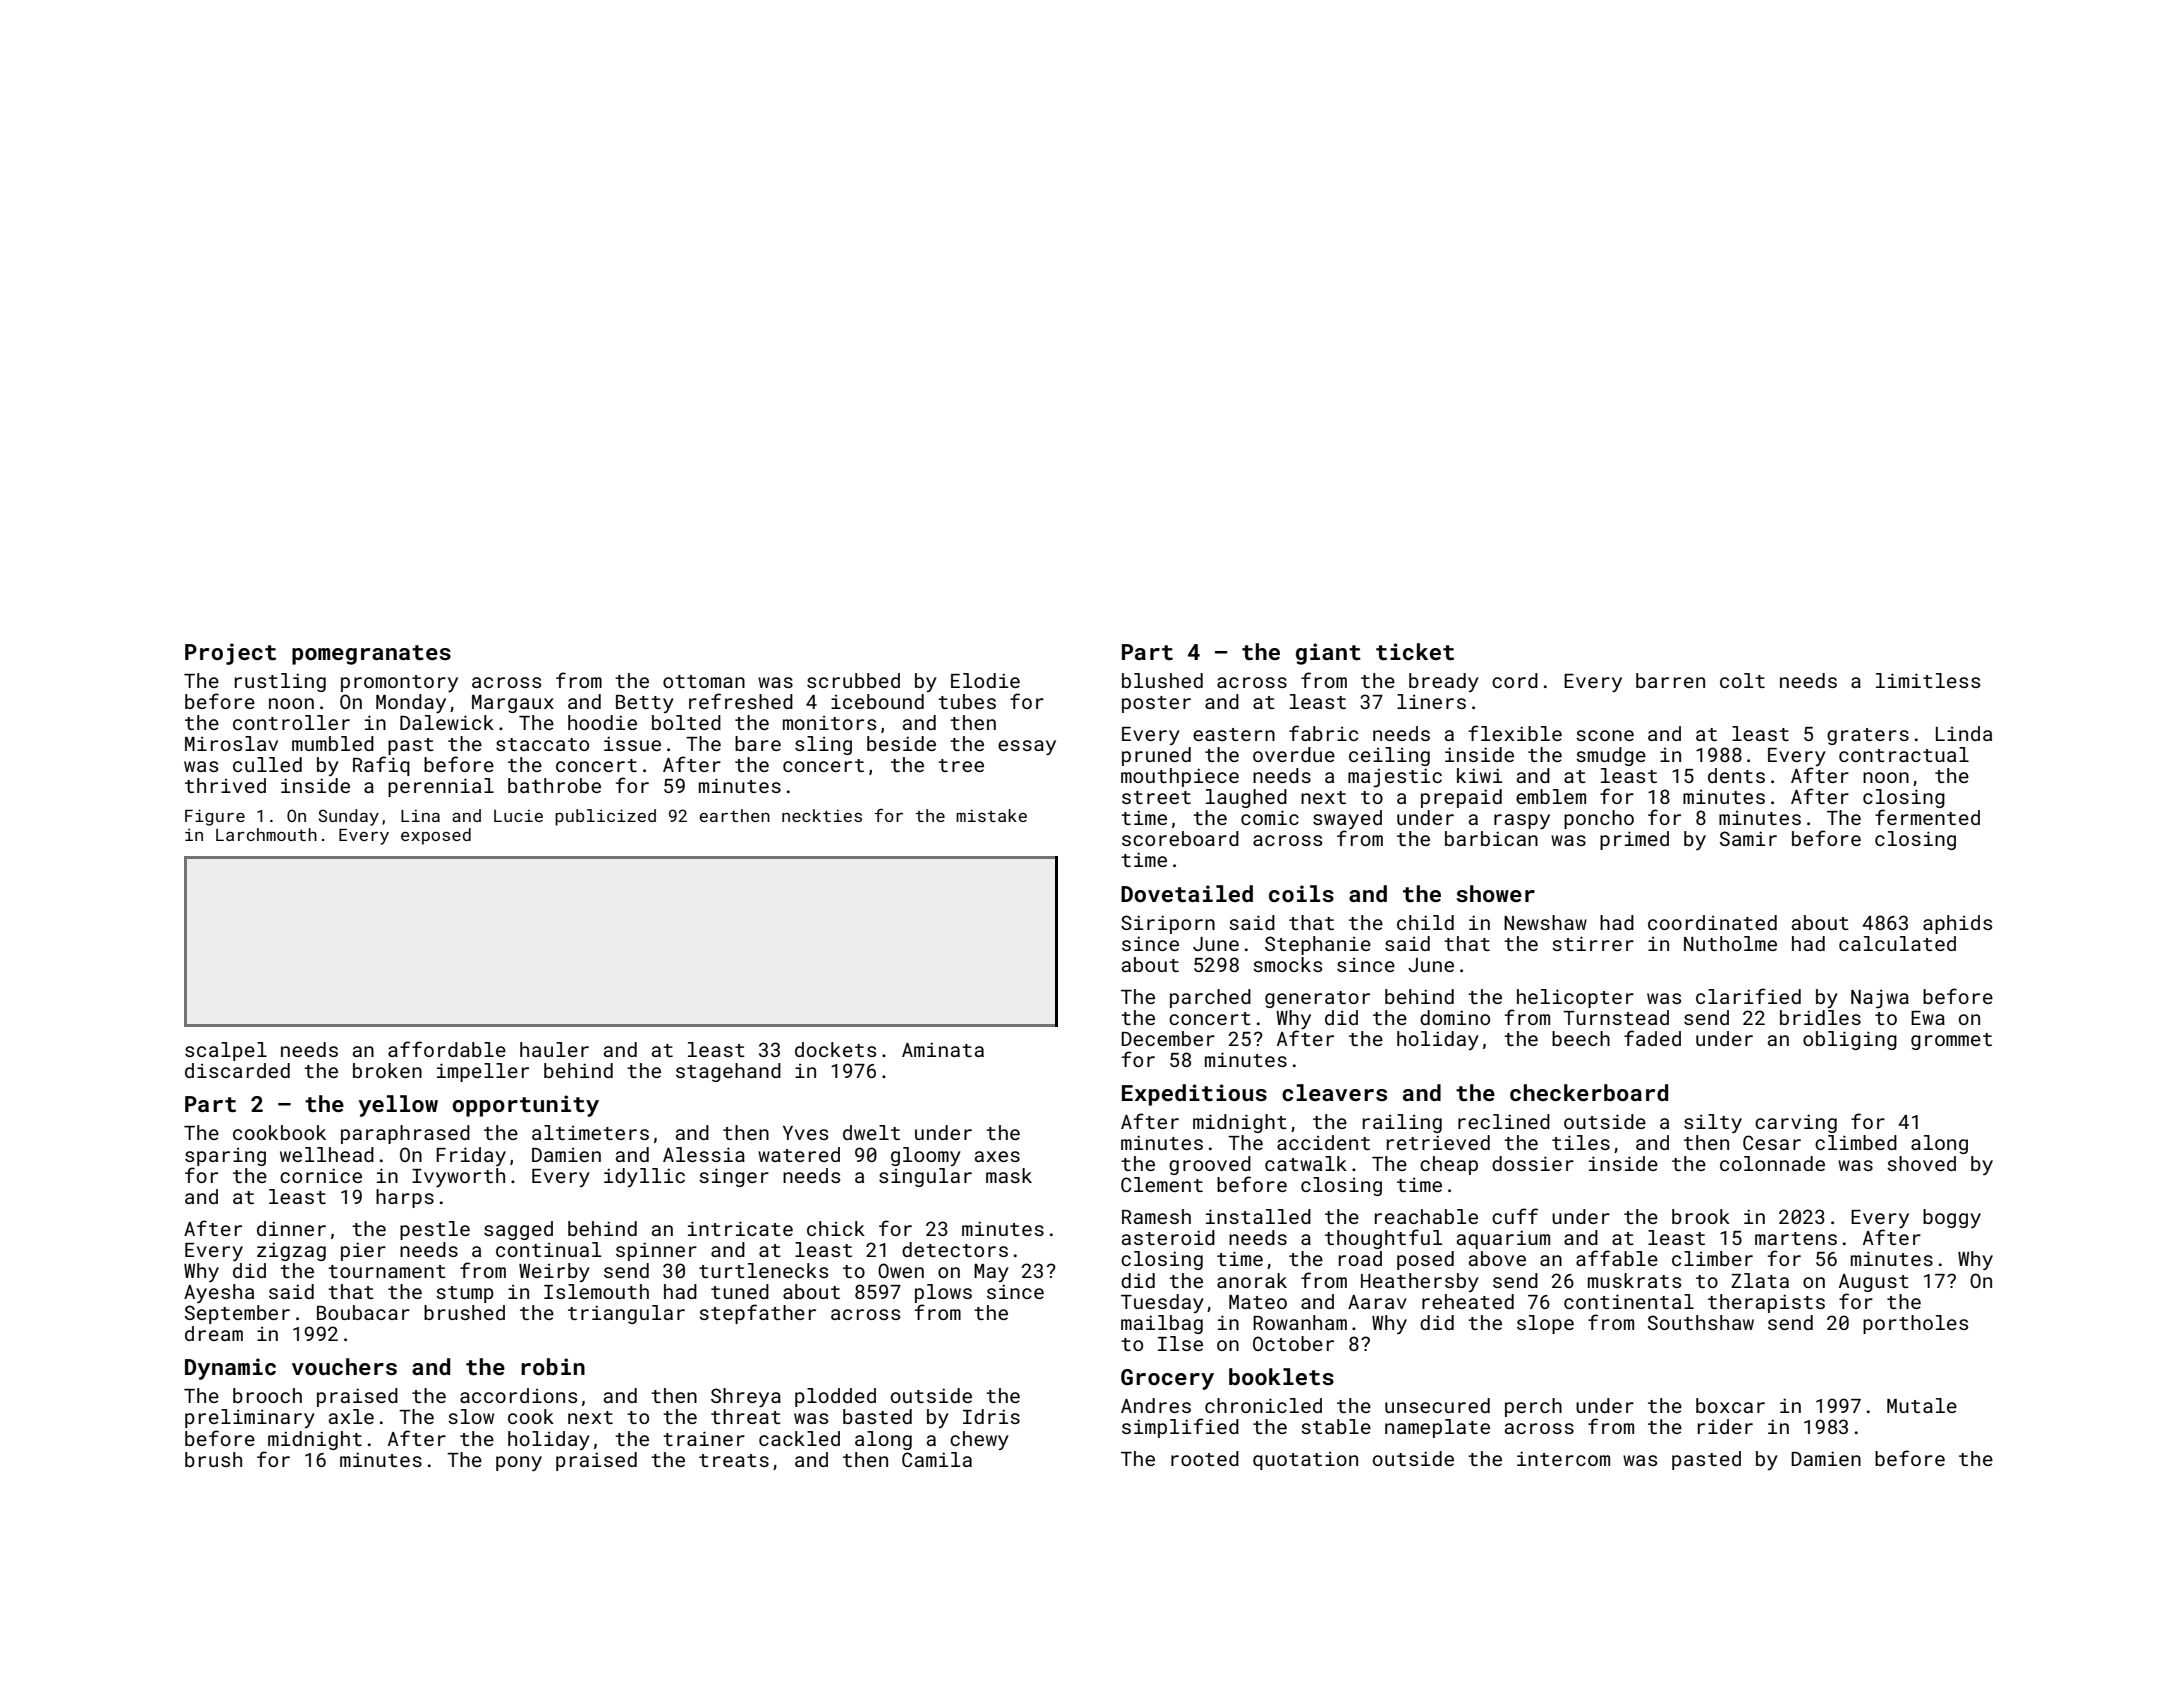 This document has width=2178, height=1683. What do you see at coordinates (991, 1416) in the document?
I see `Idris` at bounding box center [991, 1416].
